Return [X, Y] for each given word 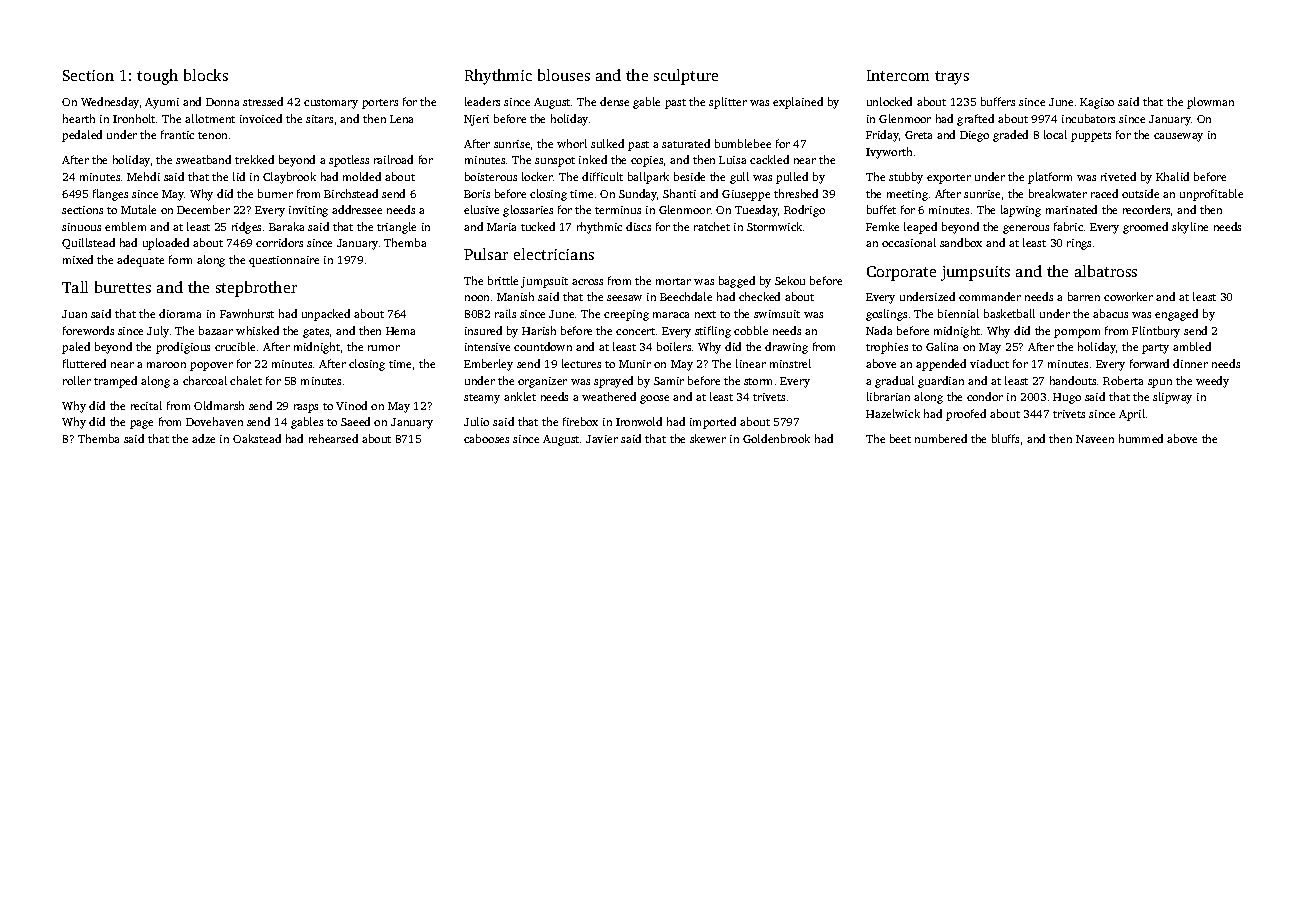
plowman [1210, 103]
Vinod [351, 405]
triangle [396, 228]
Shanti [679, 193]
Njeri [476, 120]
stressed [263, 101]
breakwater [1058, 193]
